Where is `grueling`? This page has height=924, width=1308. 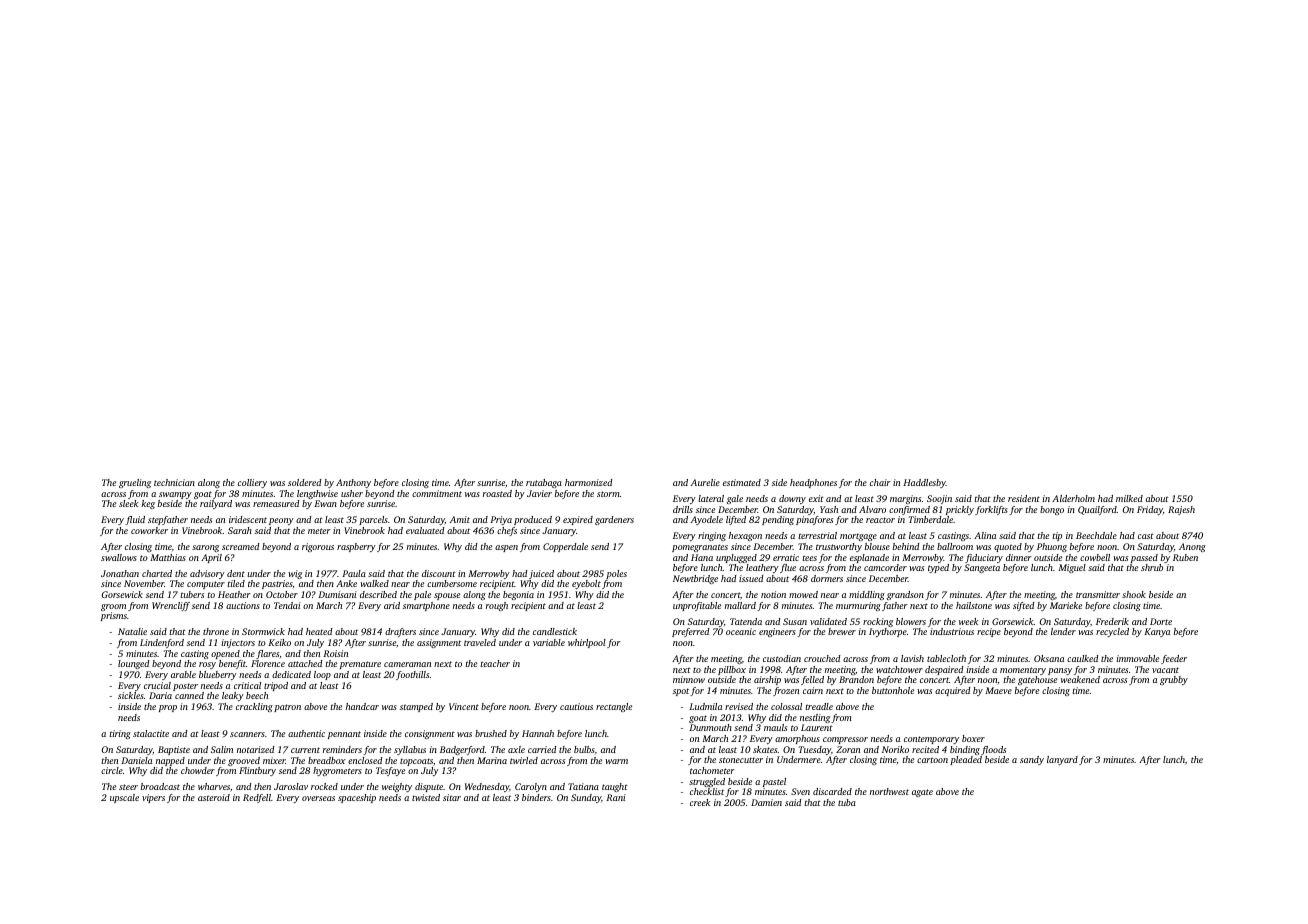
grueling is located at coordinates (135, 483).
